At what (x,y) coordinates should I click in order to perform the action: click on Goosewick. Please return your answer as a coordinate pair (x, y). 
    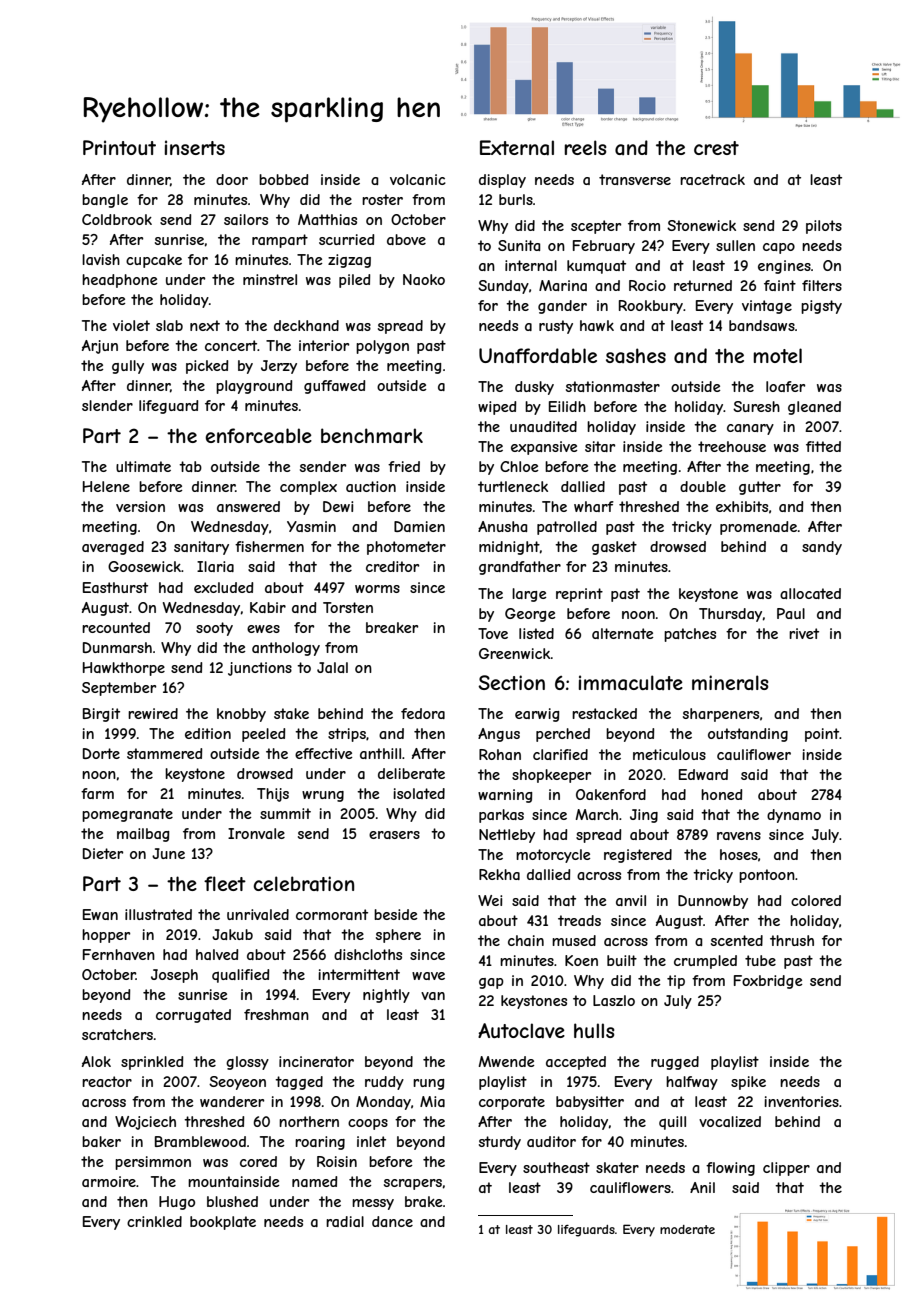
    Looking at the image, I should click on (144, 566).
